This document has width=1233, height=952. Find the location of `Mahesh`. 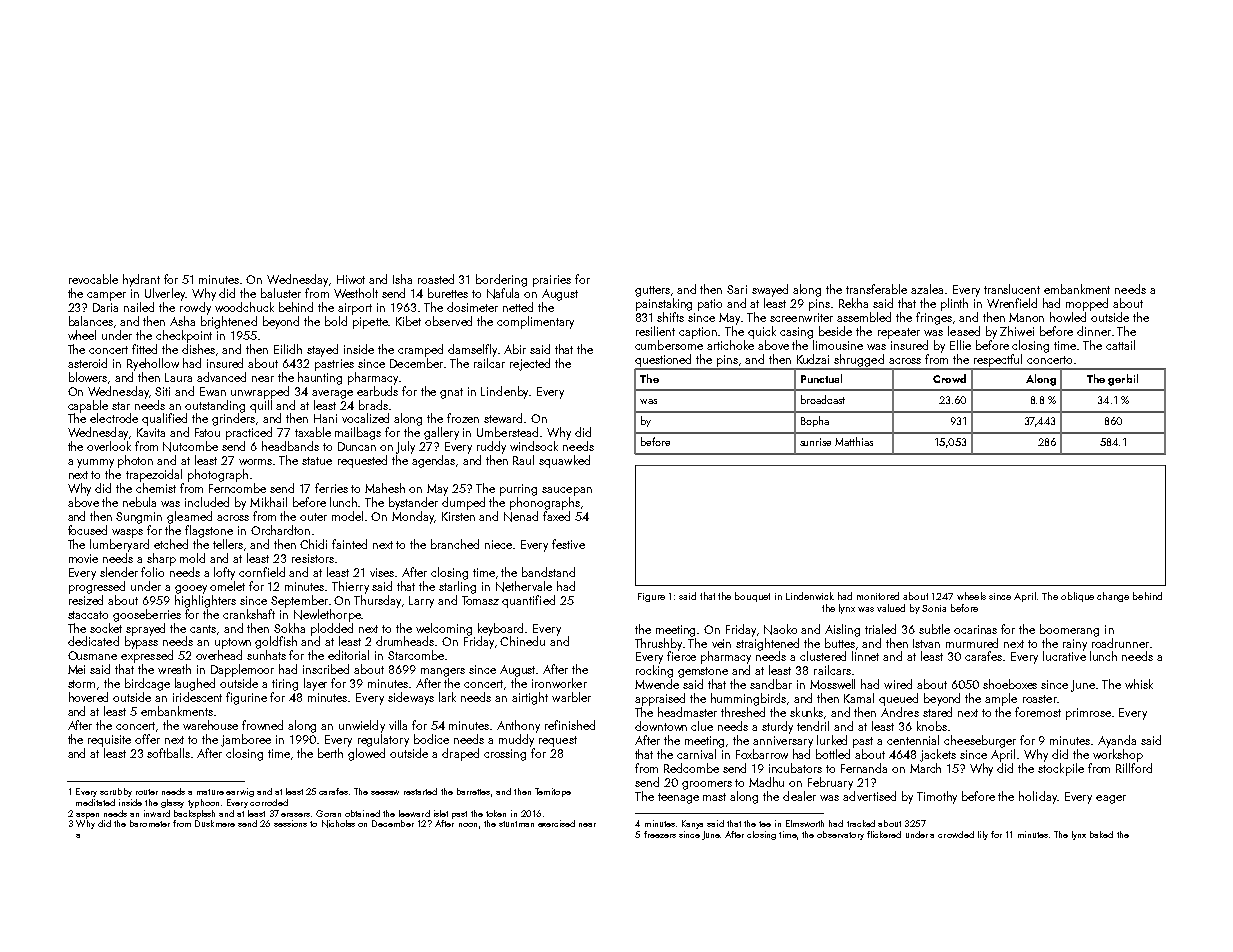

Mahesh is located at coordinates (385, 488).
